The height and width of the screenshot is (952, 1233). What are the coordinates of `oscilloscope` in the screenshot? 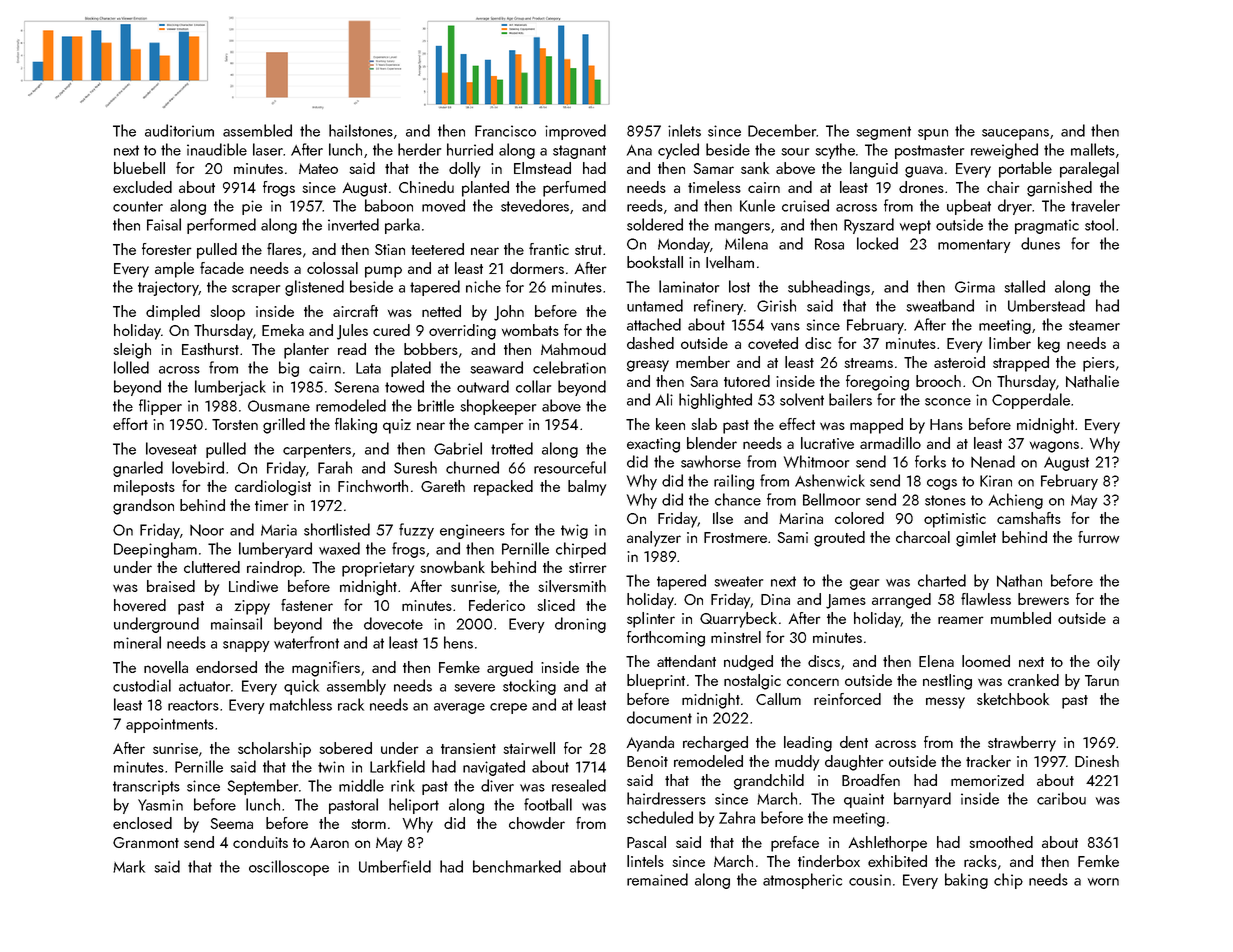 It's located at (289, 868).
